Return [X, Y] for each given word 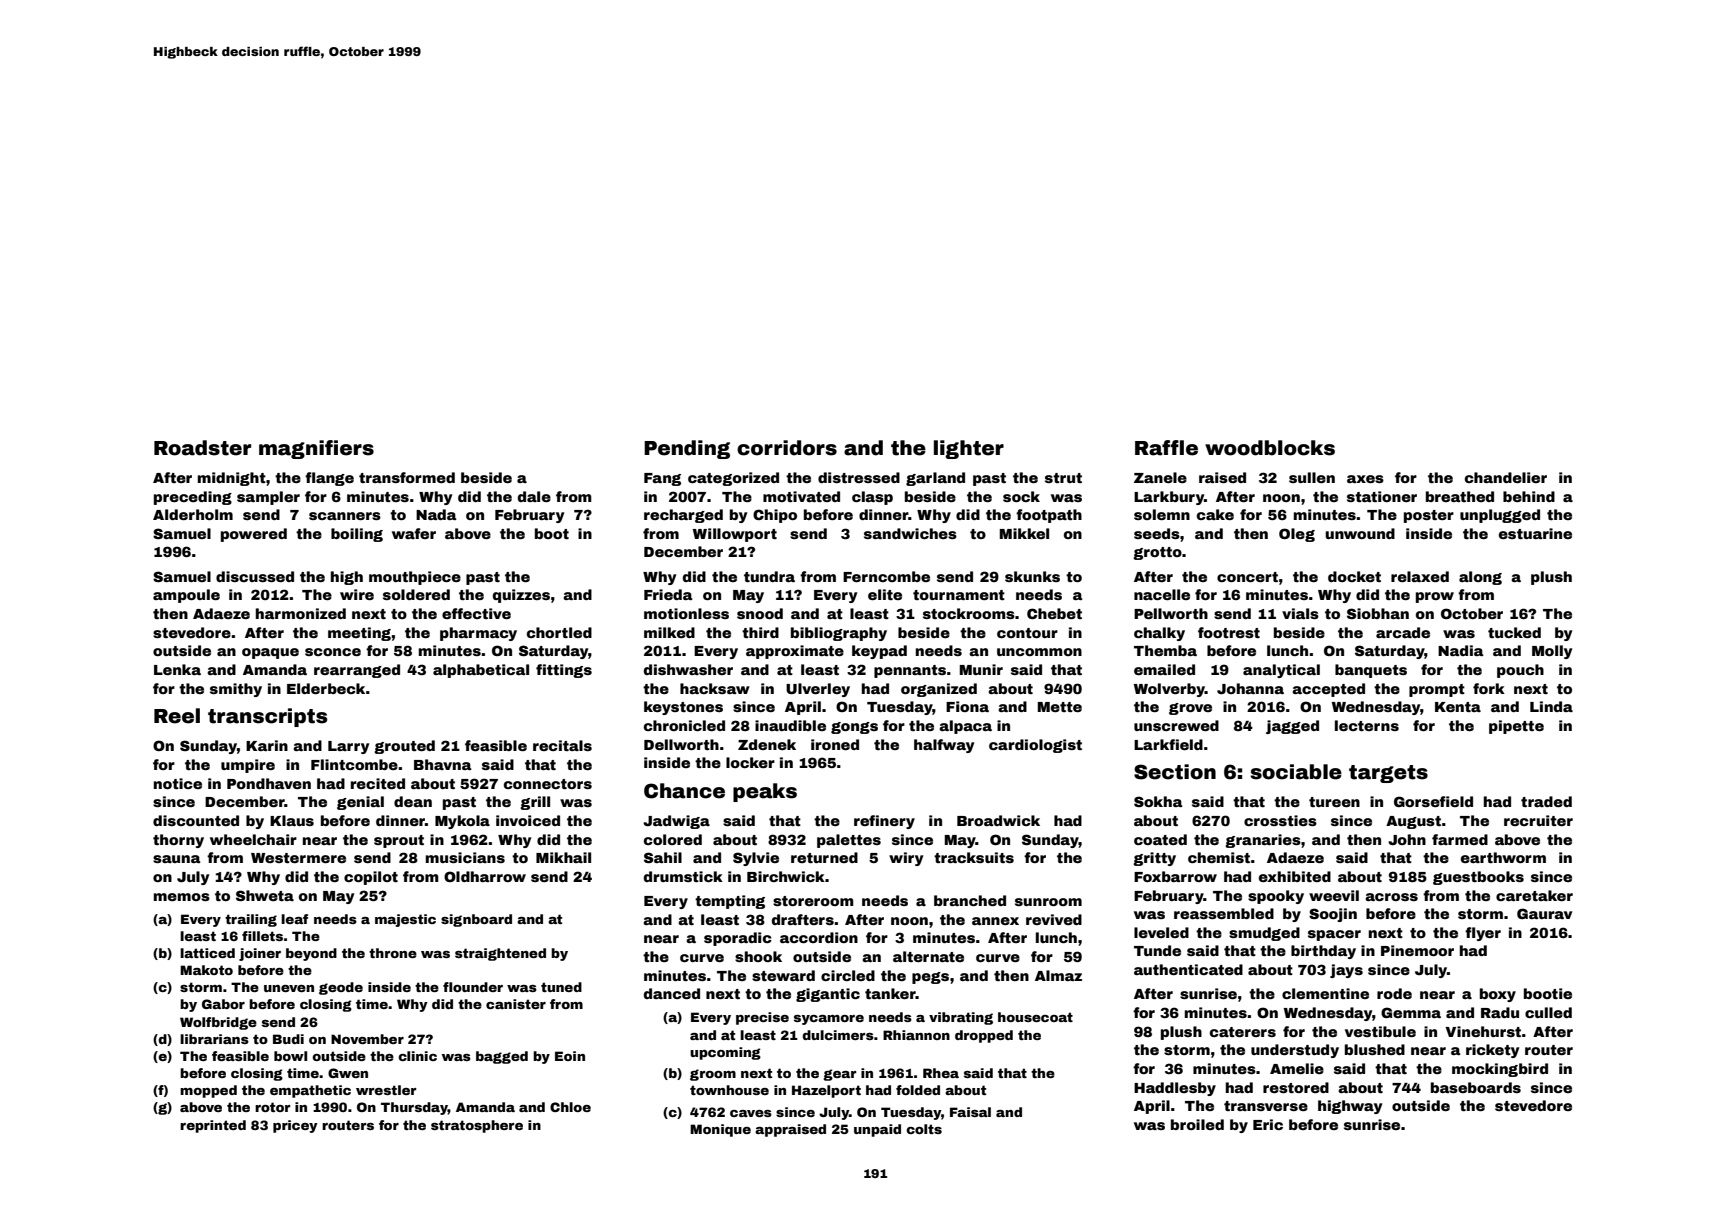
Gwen [348, 1073]
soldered [416, 594]
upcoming [725, 1053]
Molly [1552, 652]
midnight [232, 479]
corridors [787, 448]
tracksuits [974, 857]
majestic [405, 920]
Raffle [1166, 448]
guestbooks [1478, 878]
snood [760, 613]
